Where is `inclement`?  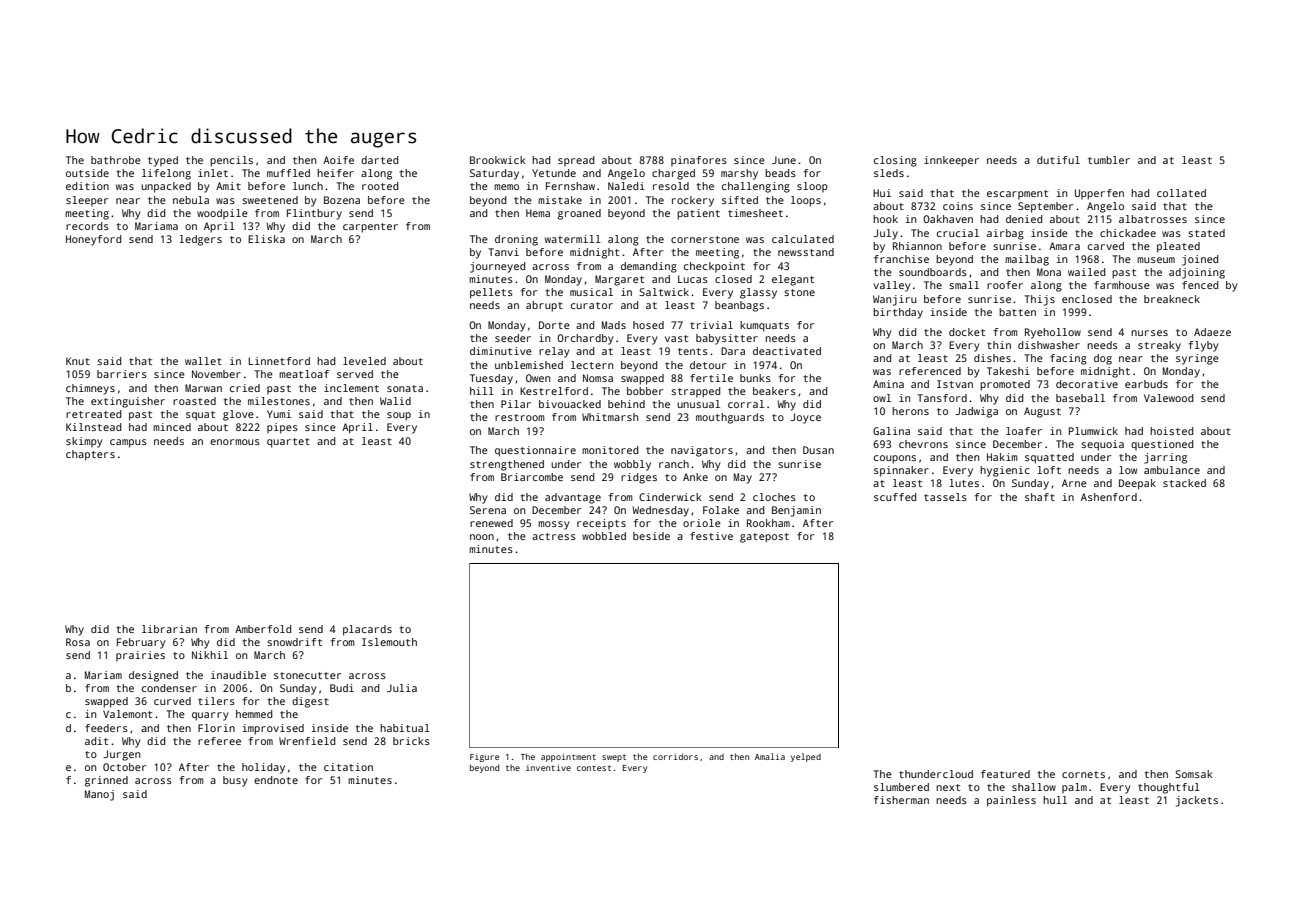
inclement is located at coordinates (351, 388).
